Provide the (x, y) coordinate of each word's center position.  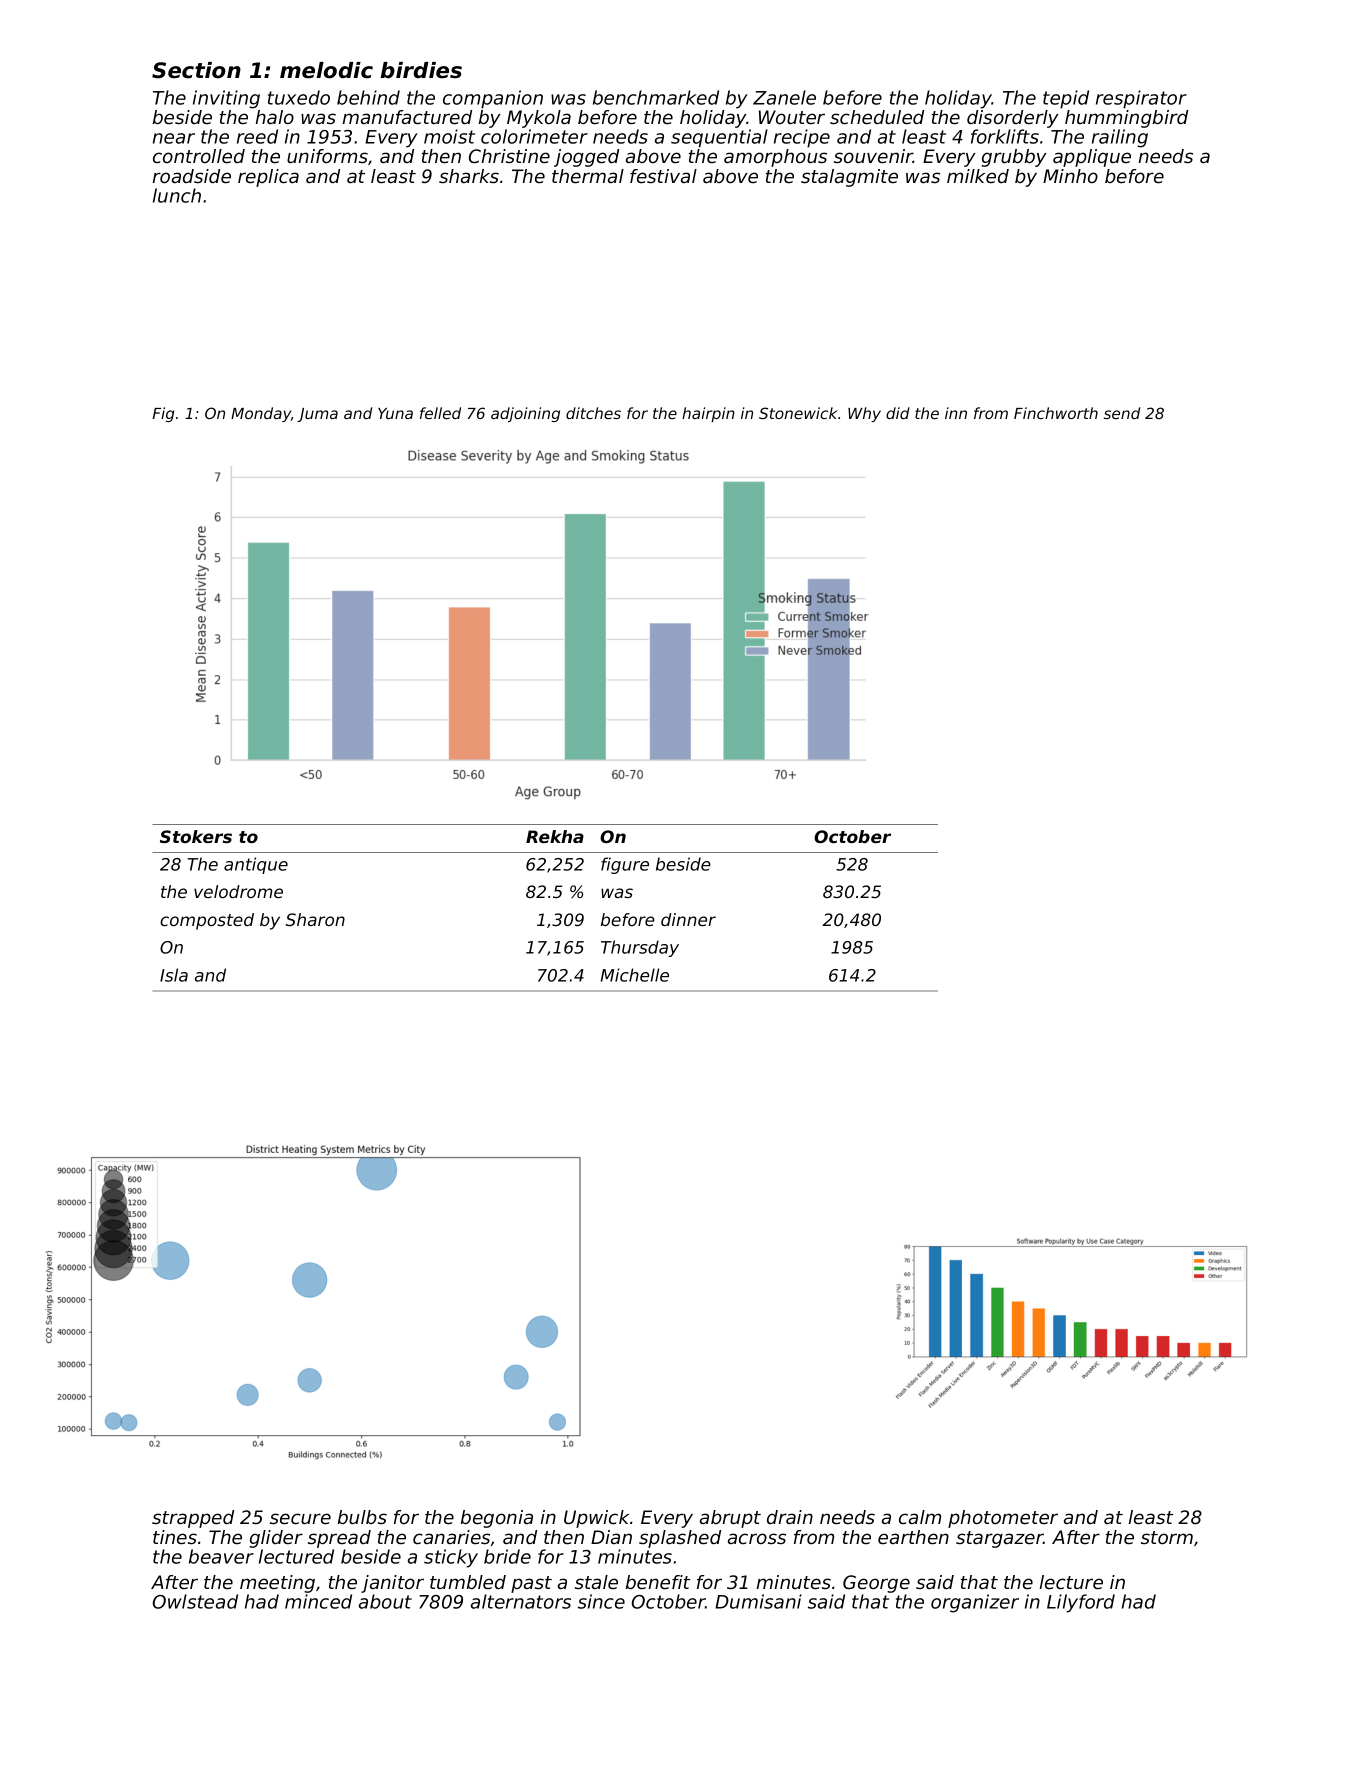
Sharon (315, 919)
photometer (1003, 1519)
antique (256, 865)
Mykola (539, 119)
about (385, 1601)
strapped (193, 1519)
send (1122, 413)
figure (625, 865)
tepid (1066, 99)
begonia (497, 1519)
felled (440, 413)
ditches (593, 413)
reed (257, 136)
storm (1167, 1538)
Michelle (635, 975)
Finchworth (1056, 413)
